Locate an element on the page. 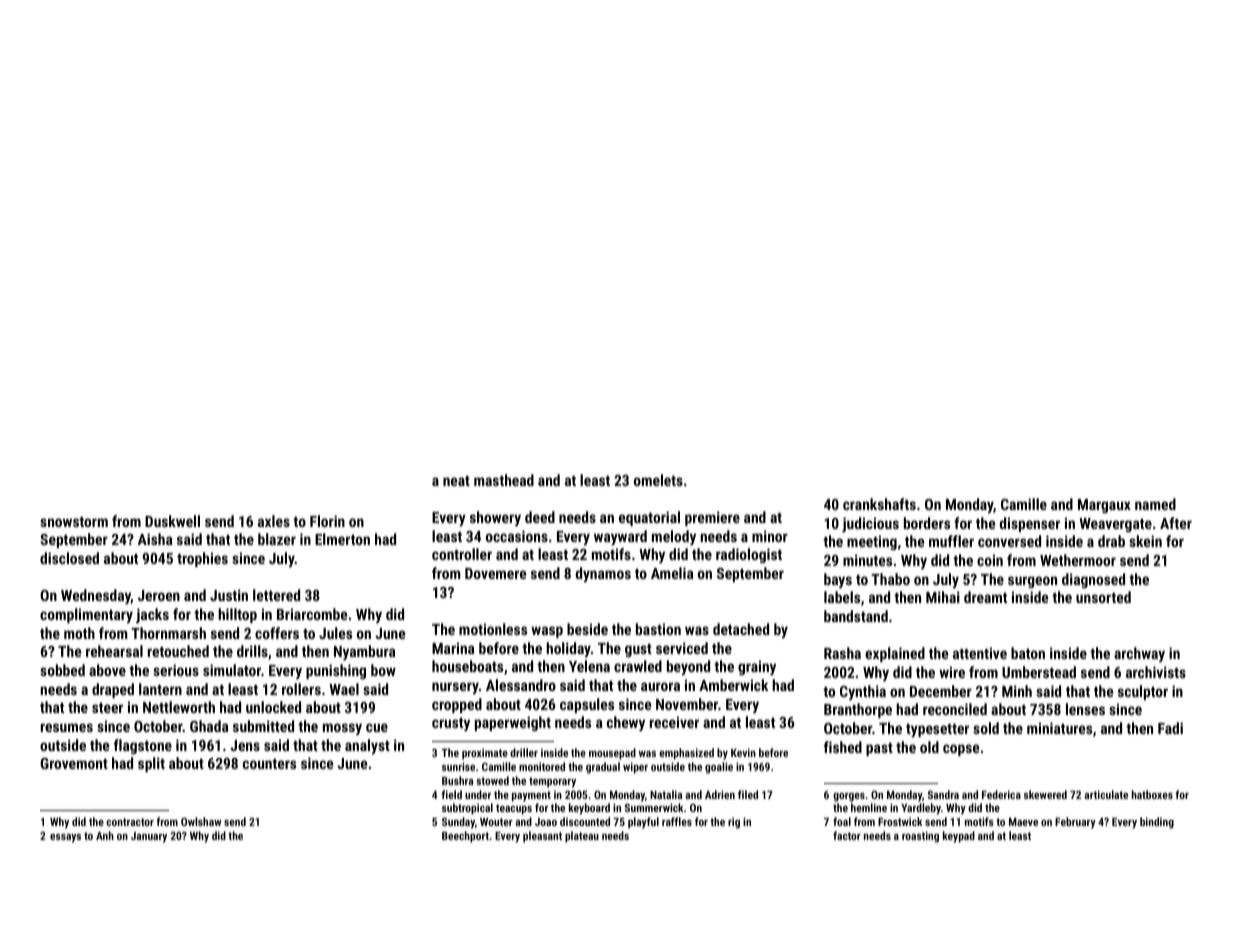 The height and width of the image is (952, 1233). neat is located at coordinates (456, 480).
